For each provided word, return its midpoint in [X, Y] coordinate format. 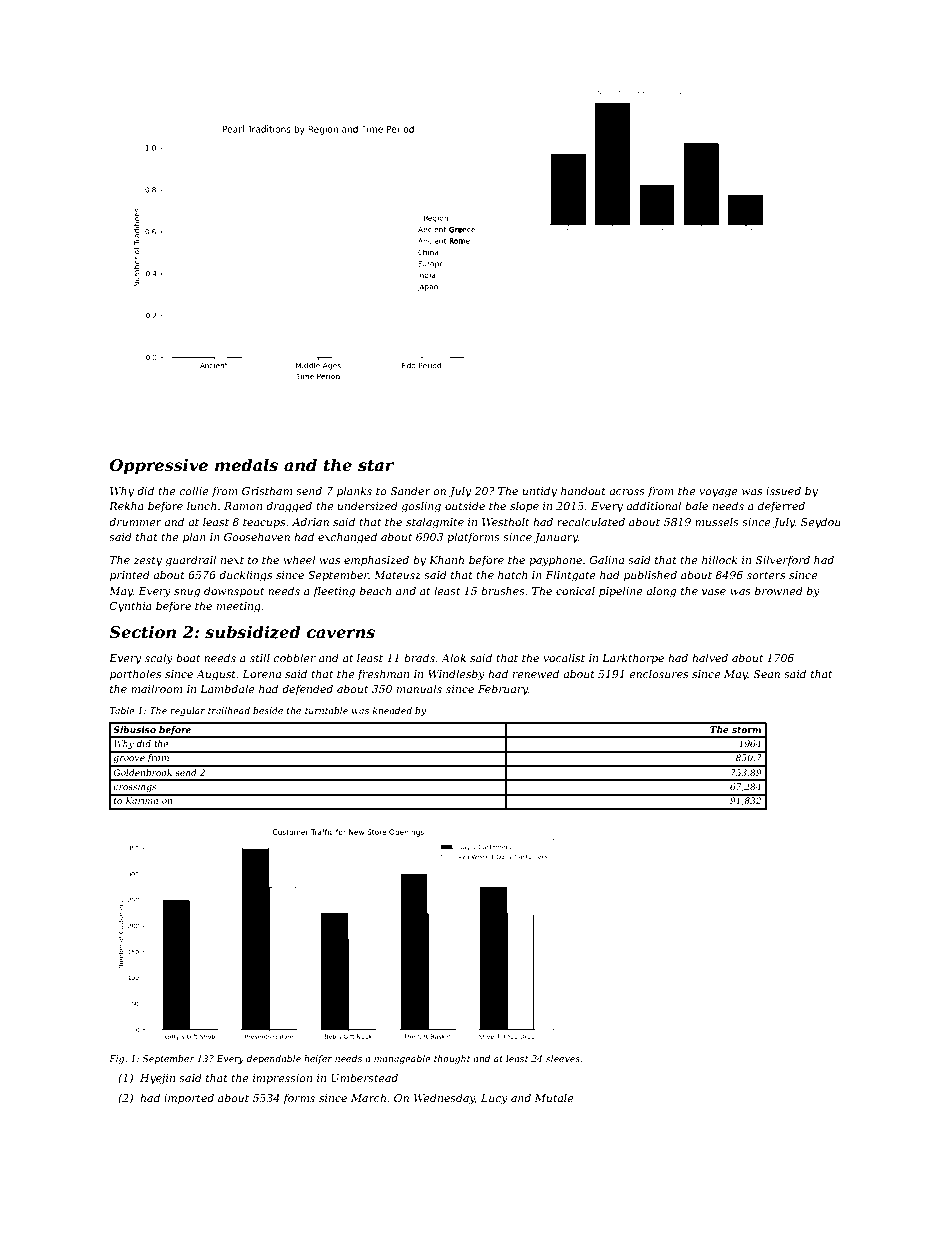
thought [452, 1059]
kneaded [392, 710]
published [650, 575]
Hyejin [157, 1079]
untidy [540, 492]
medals [246, 464]
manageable [402, 1059]
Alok [453, 657]
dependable [274, 1059]
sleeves [563, 1058]
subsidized [252, 632]
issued [783, 490]
